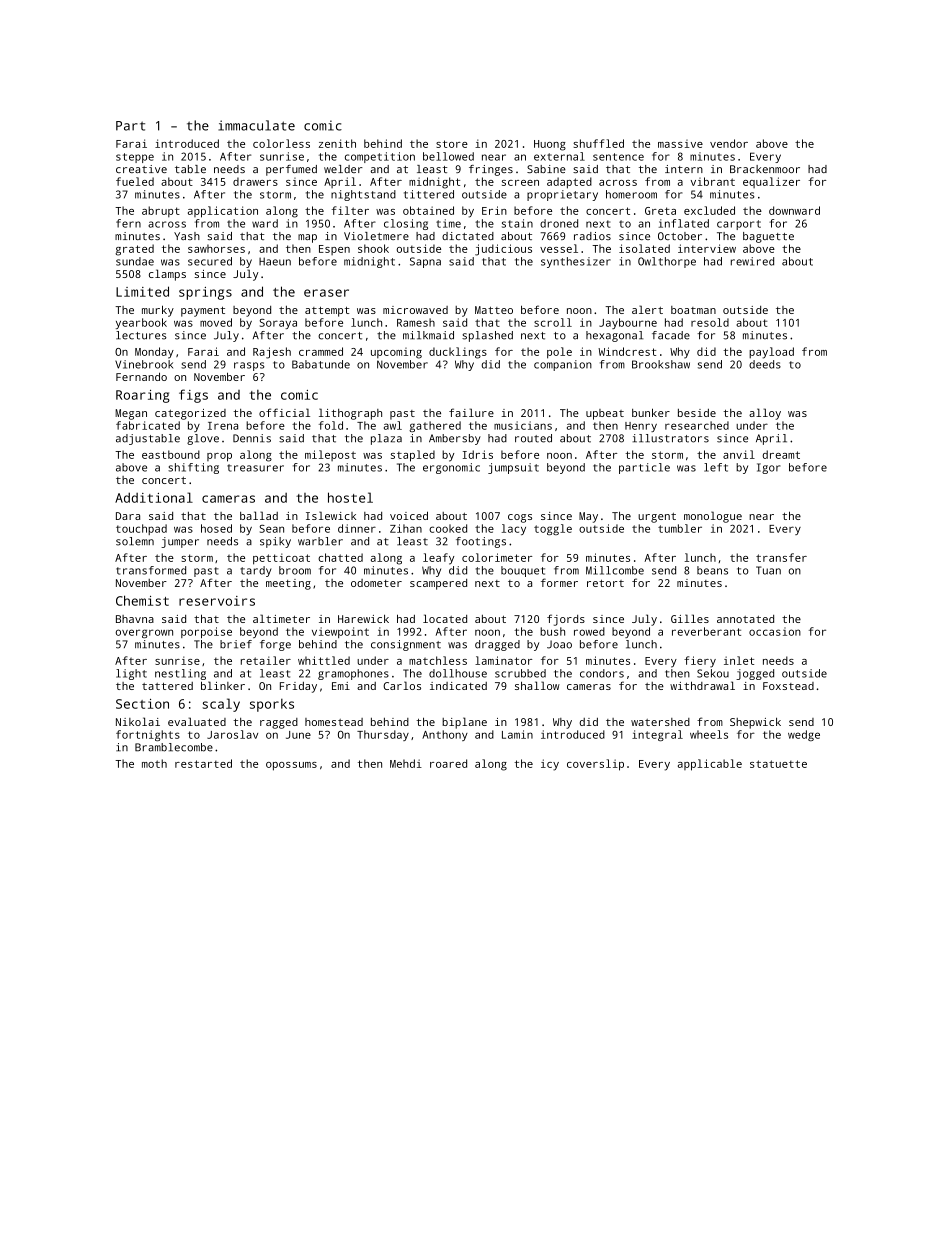 The width and height of the page is (952, 1233). I want to click on steppe, so click(135, 158).
